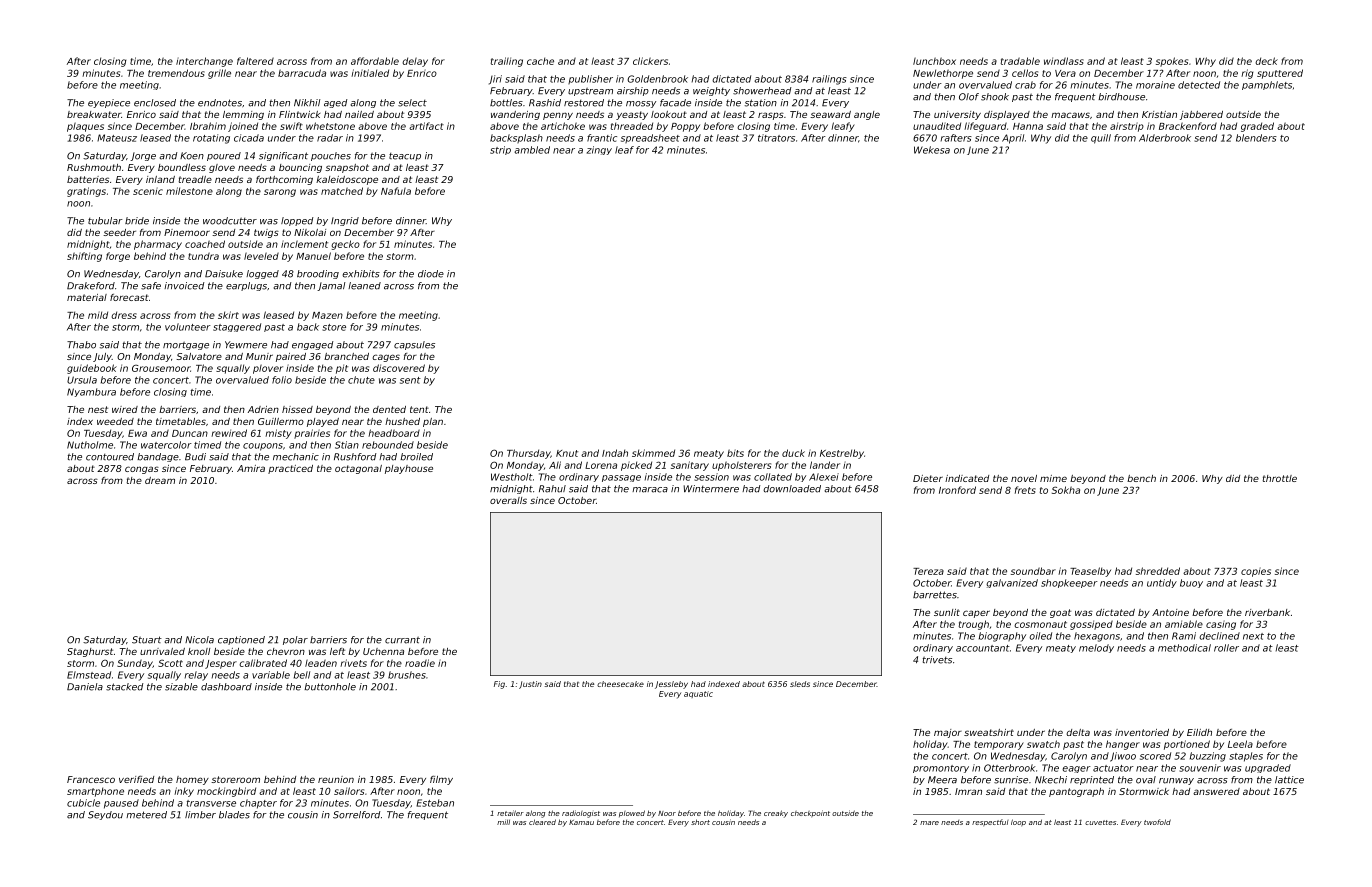  I want to click on metered, so click(146, 815).
